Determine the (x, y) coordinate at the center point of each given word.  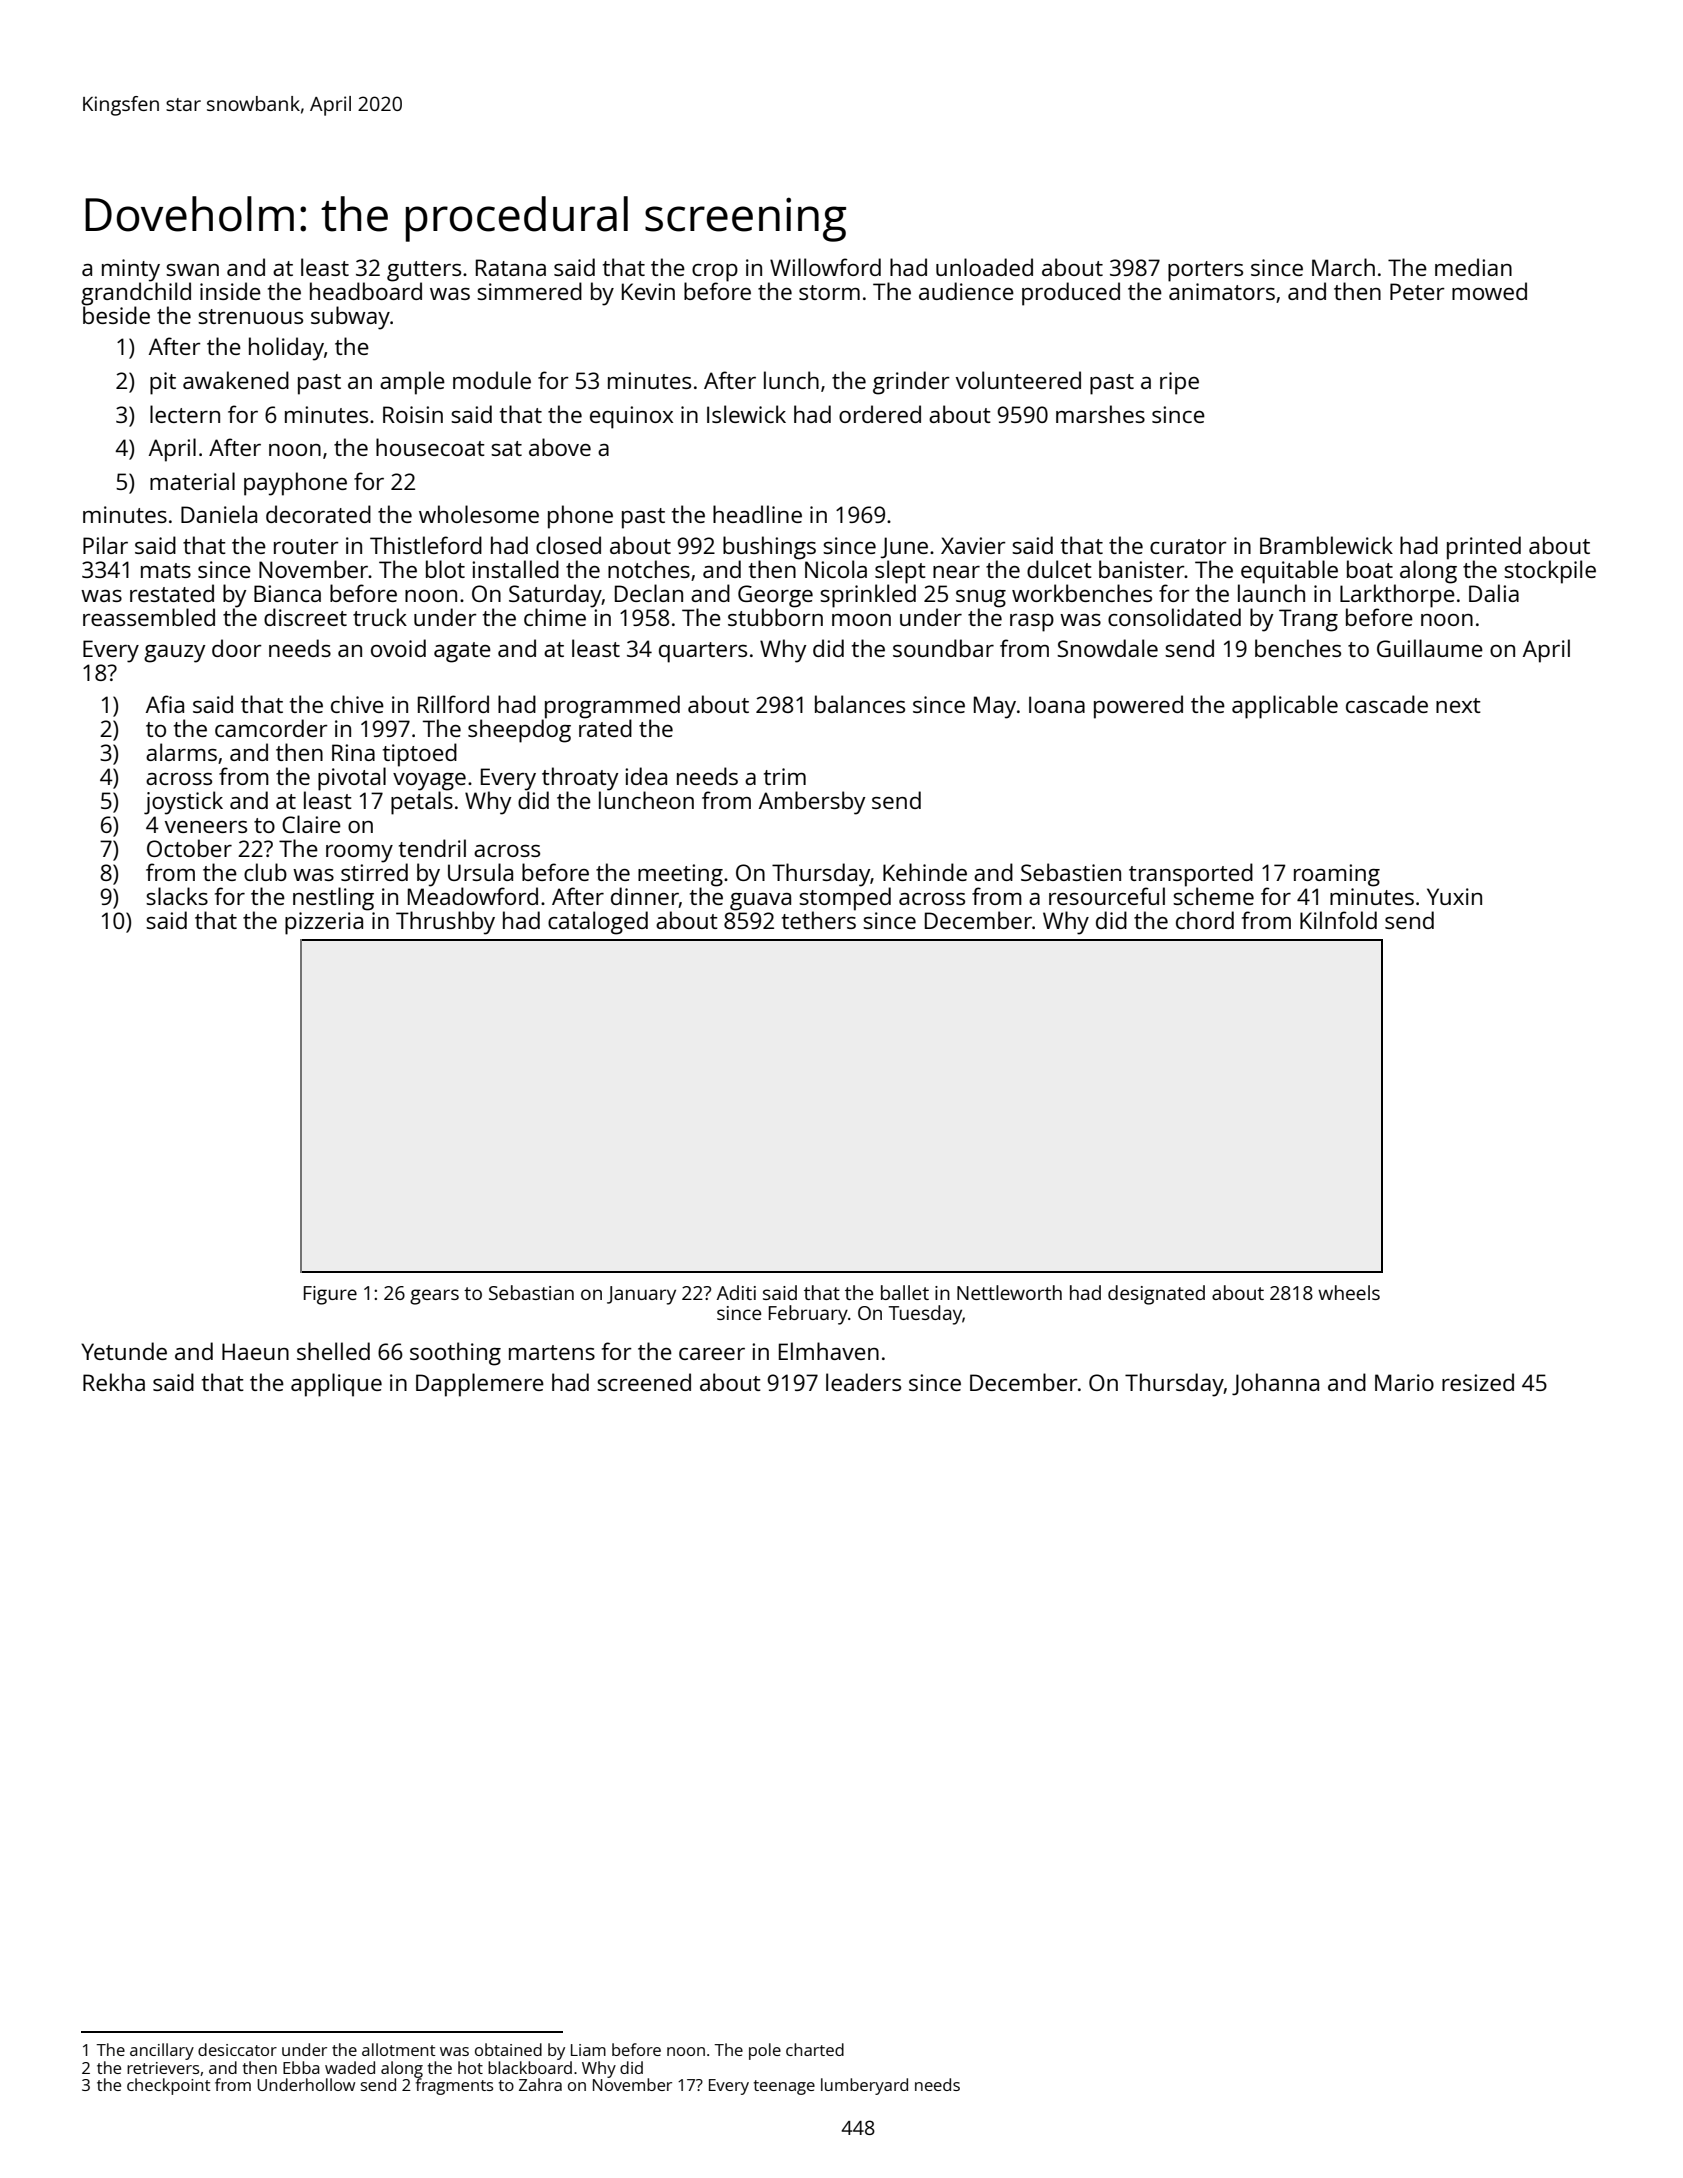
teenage (784, 2087)
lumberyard (864, 2086)
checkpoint (169, 2086)
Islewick (746, 414)
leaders (863, 1382)
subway (350, 318)
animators (1222, 291)
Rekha (114, 1382)
